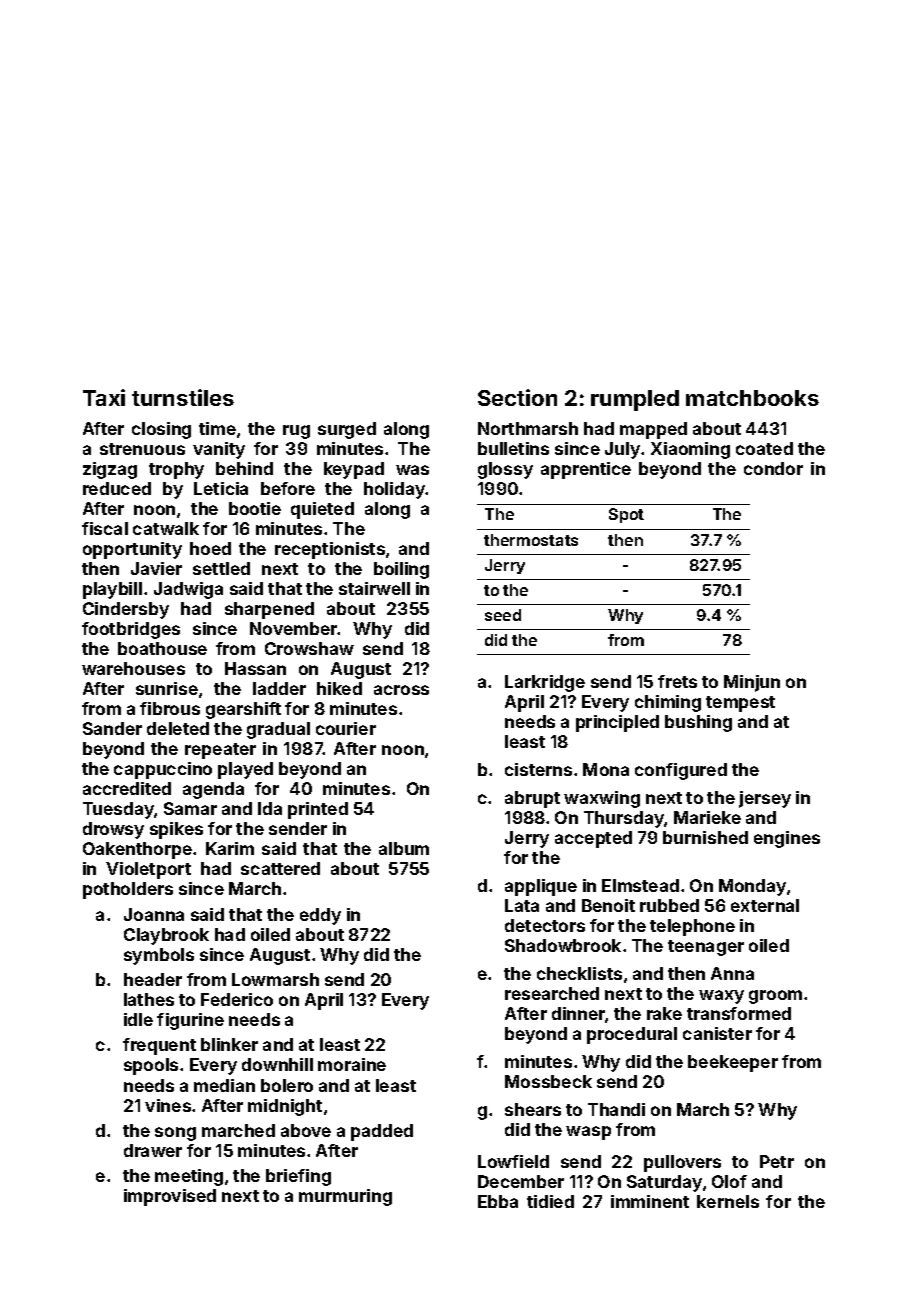 This page has width=908, height=1316. What do you see at coordinates (563, 945) in the page?
I see `Shadowbrook` at bounding box center [563, 945].
